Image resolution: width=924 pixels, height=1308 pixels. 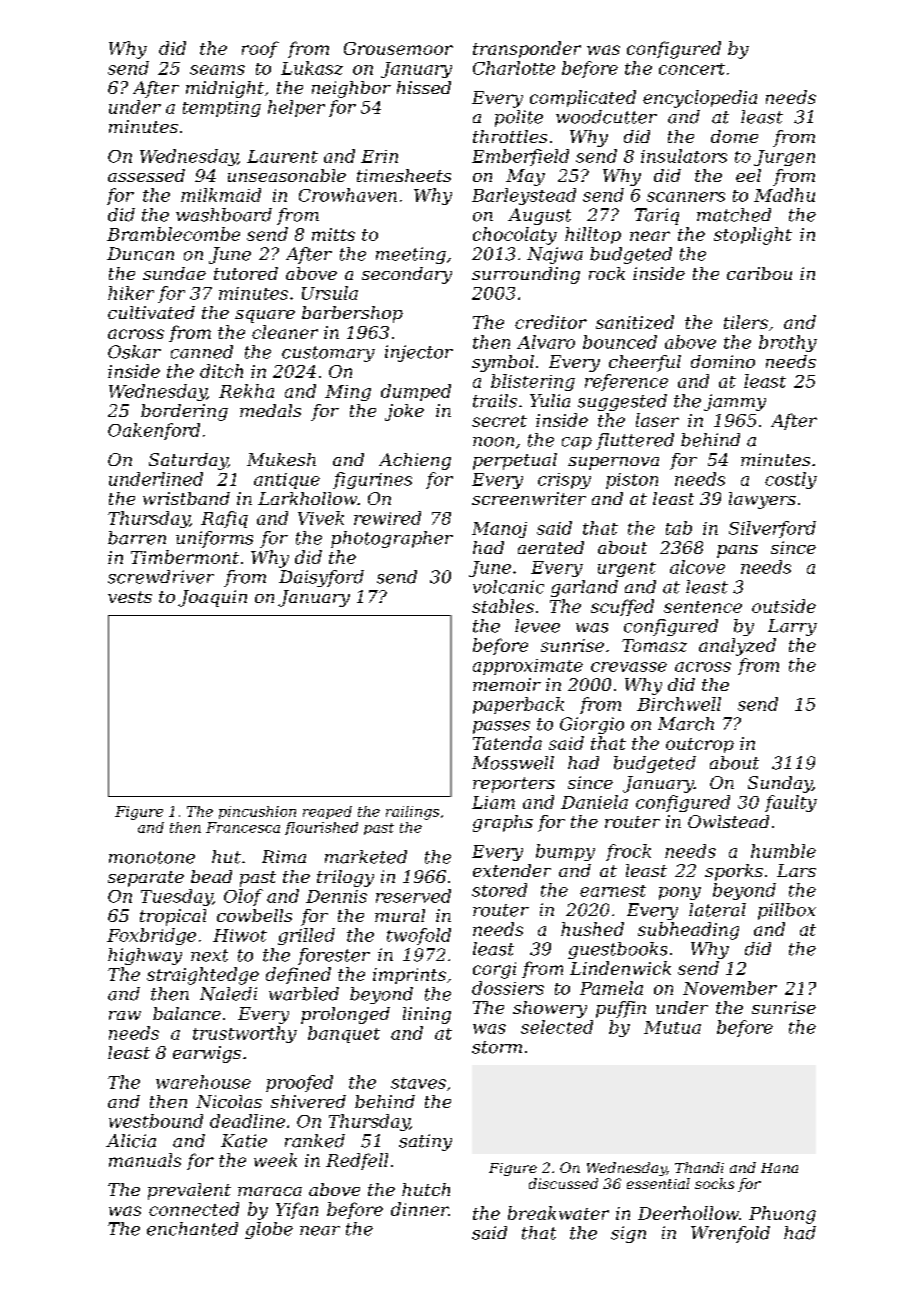 What do you see at coordinates (635, 322) in the screenshot?
I see `sanitized` at bounding box center [635, 322].
